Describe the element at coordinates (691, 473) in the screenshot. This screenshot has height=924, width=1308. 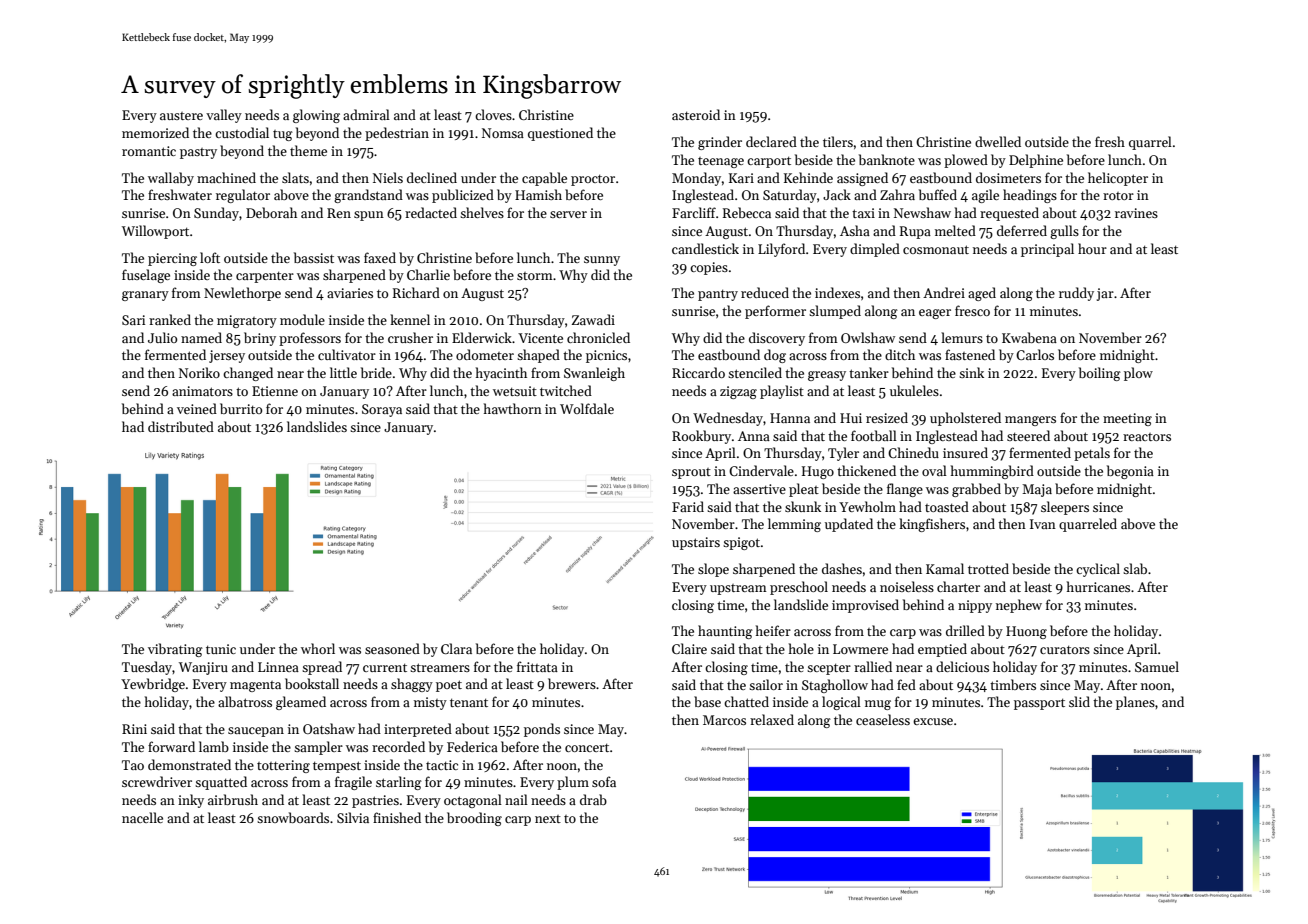
I see `sprout` at that location.
